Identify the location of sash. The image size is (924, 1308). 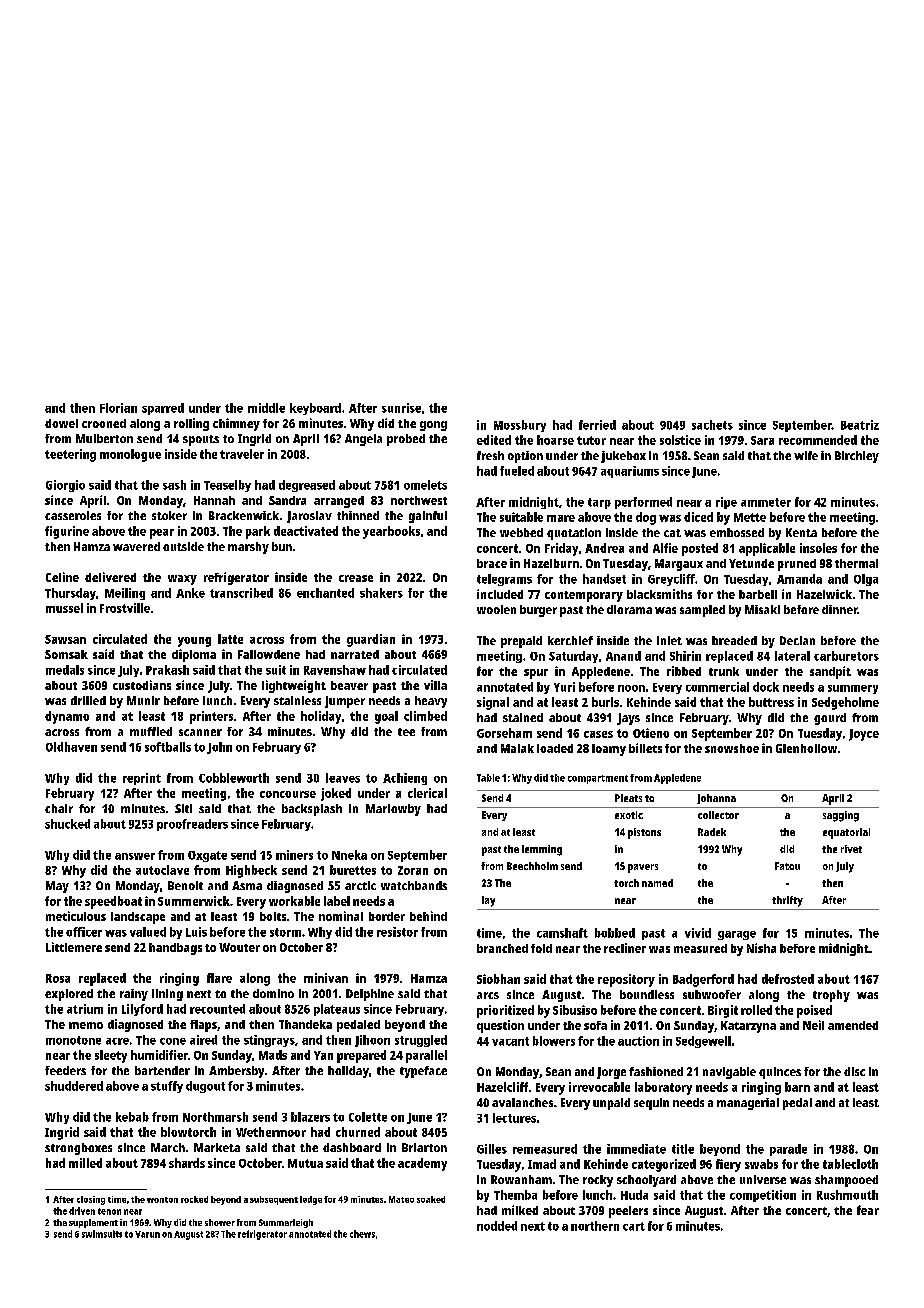
(174, 485).
